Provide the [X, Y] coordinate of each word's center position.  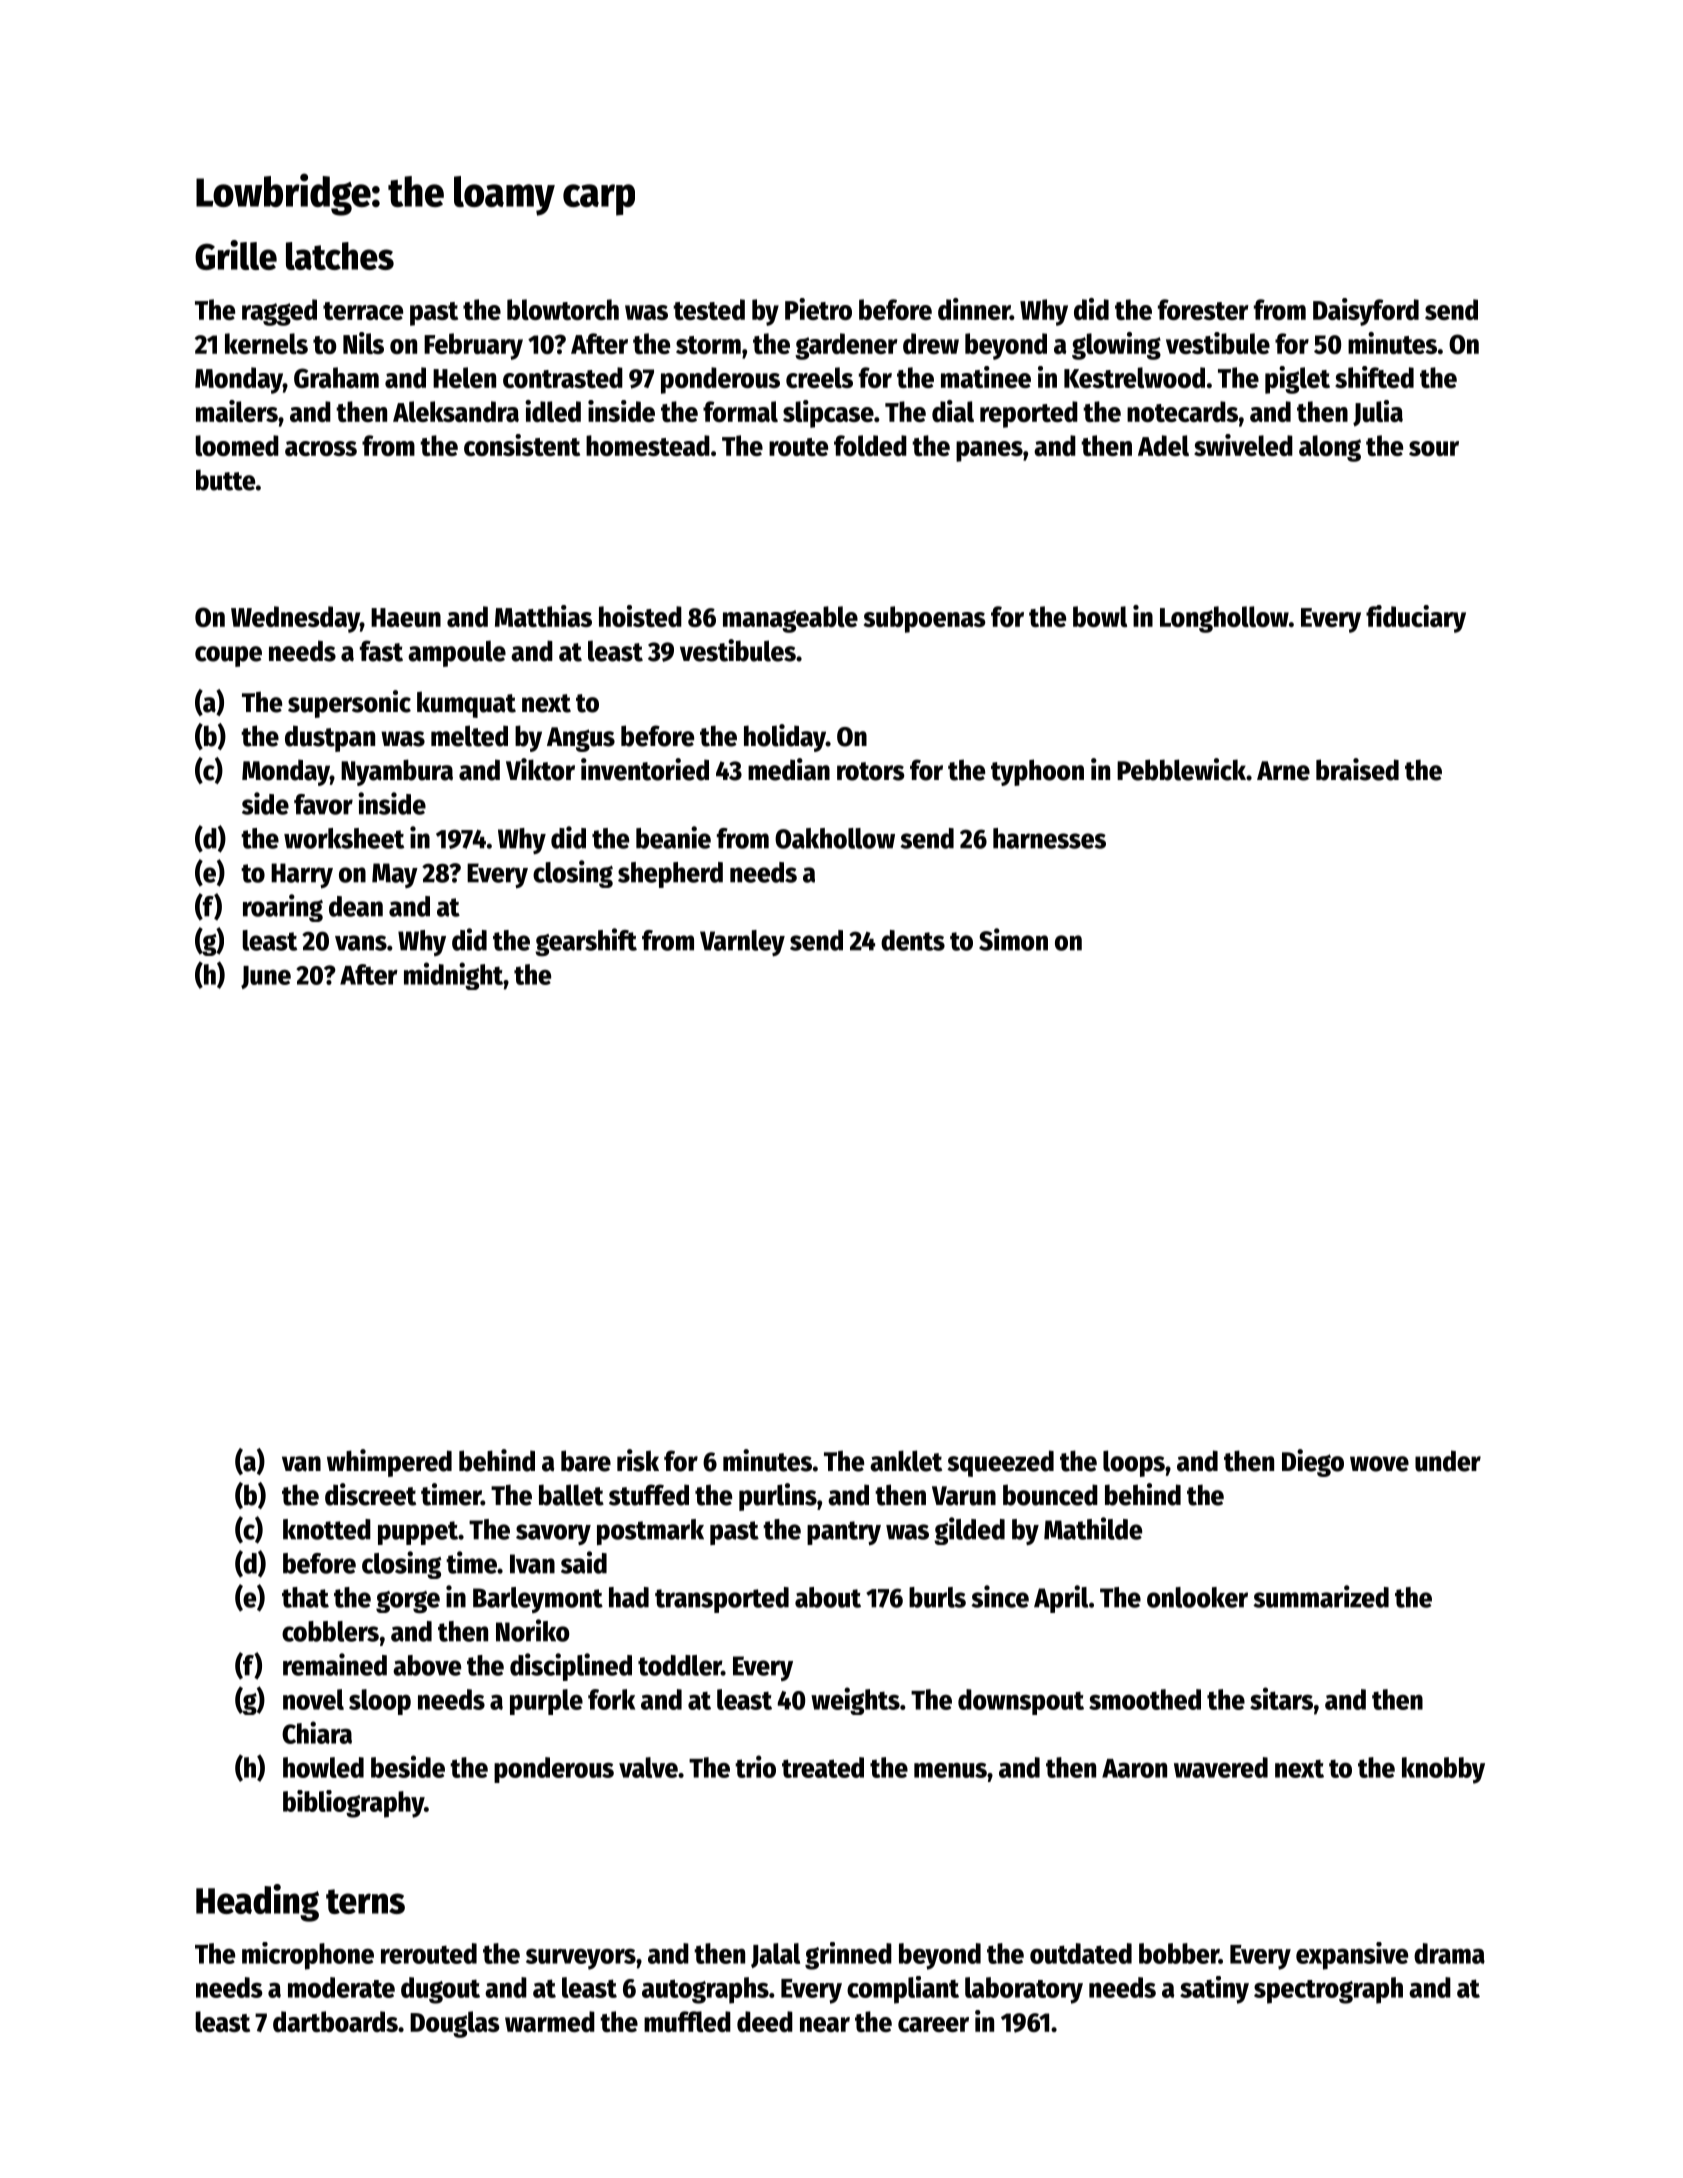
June [266, 977]
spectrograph [1328, 1990]
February [473, 346]
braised [1357, 769]
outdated [1081, 1953]
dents [913, 940]
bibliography [353, 1804]
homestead [648, 445]
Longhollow [1224, 619]
